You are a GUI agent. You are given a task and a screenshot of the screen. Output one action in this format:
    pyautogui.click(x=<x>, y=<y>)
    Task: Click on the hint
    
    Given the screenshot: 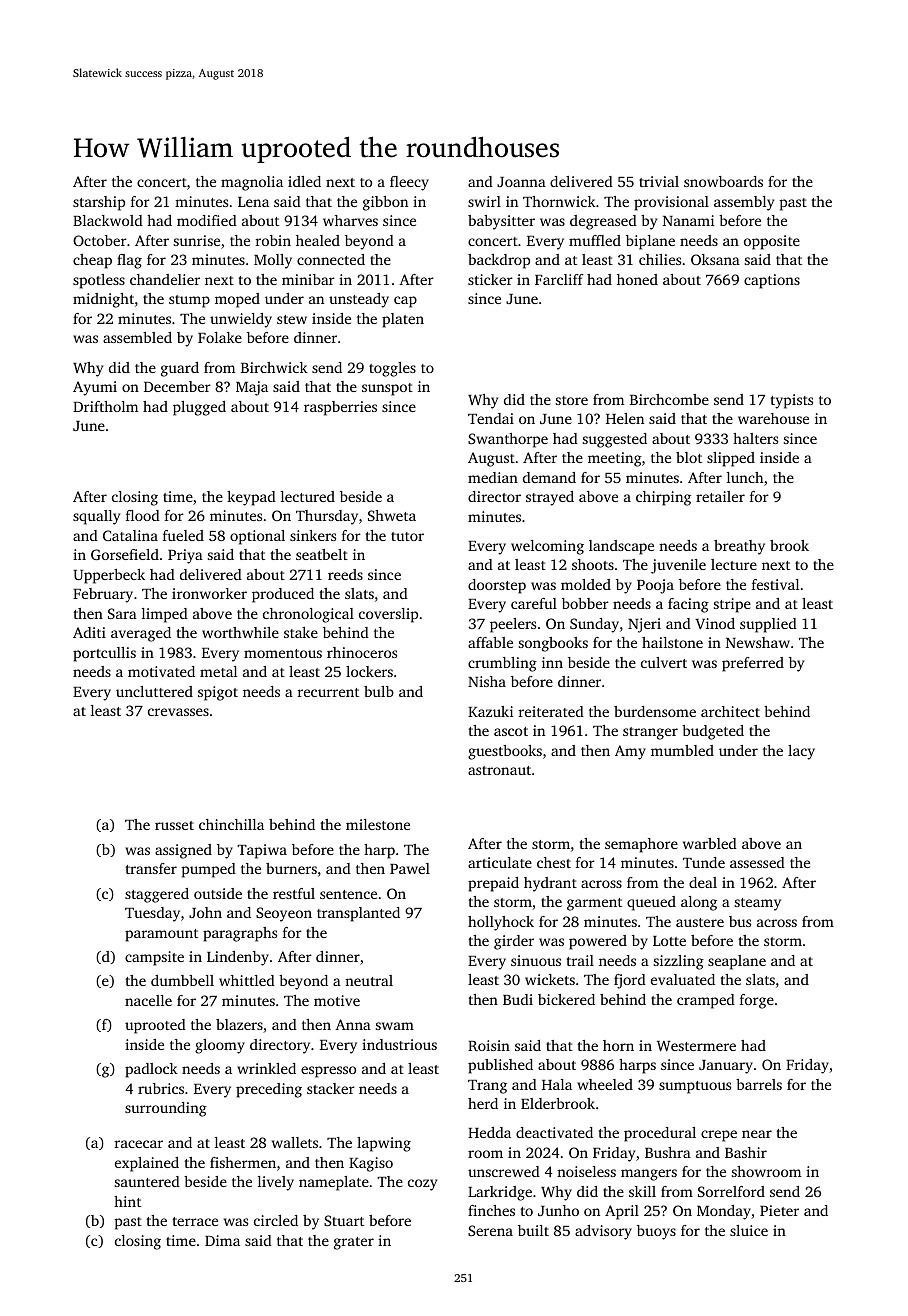 What is the action you would take?
    pyautogui.click(x=127, y=1201)
